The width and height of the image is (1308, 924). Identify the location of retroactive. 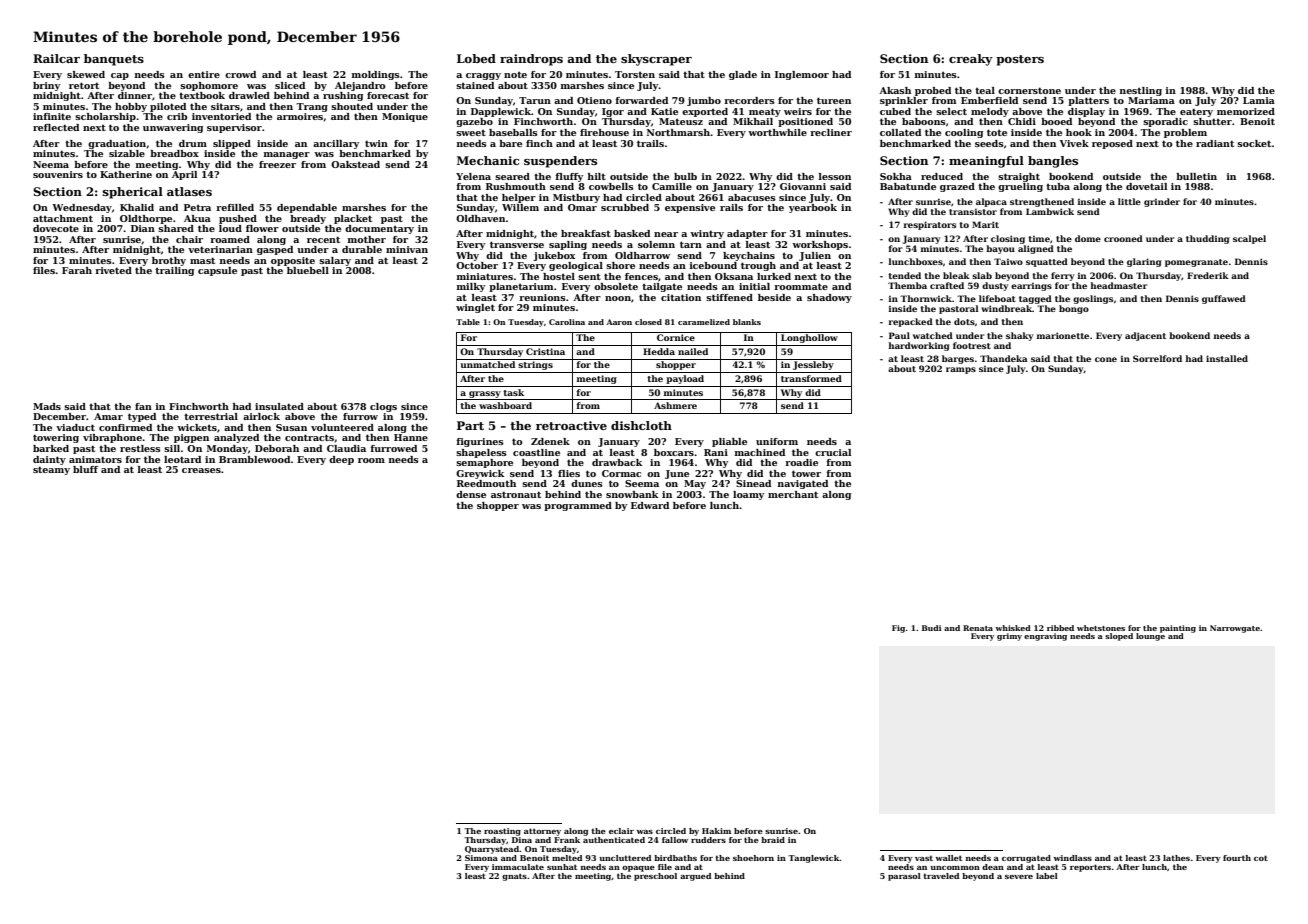
(571, 425).
